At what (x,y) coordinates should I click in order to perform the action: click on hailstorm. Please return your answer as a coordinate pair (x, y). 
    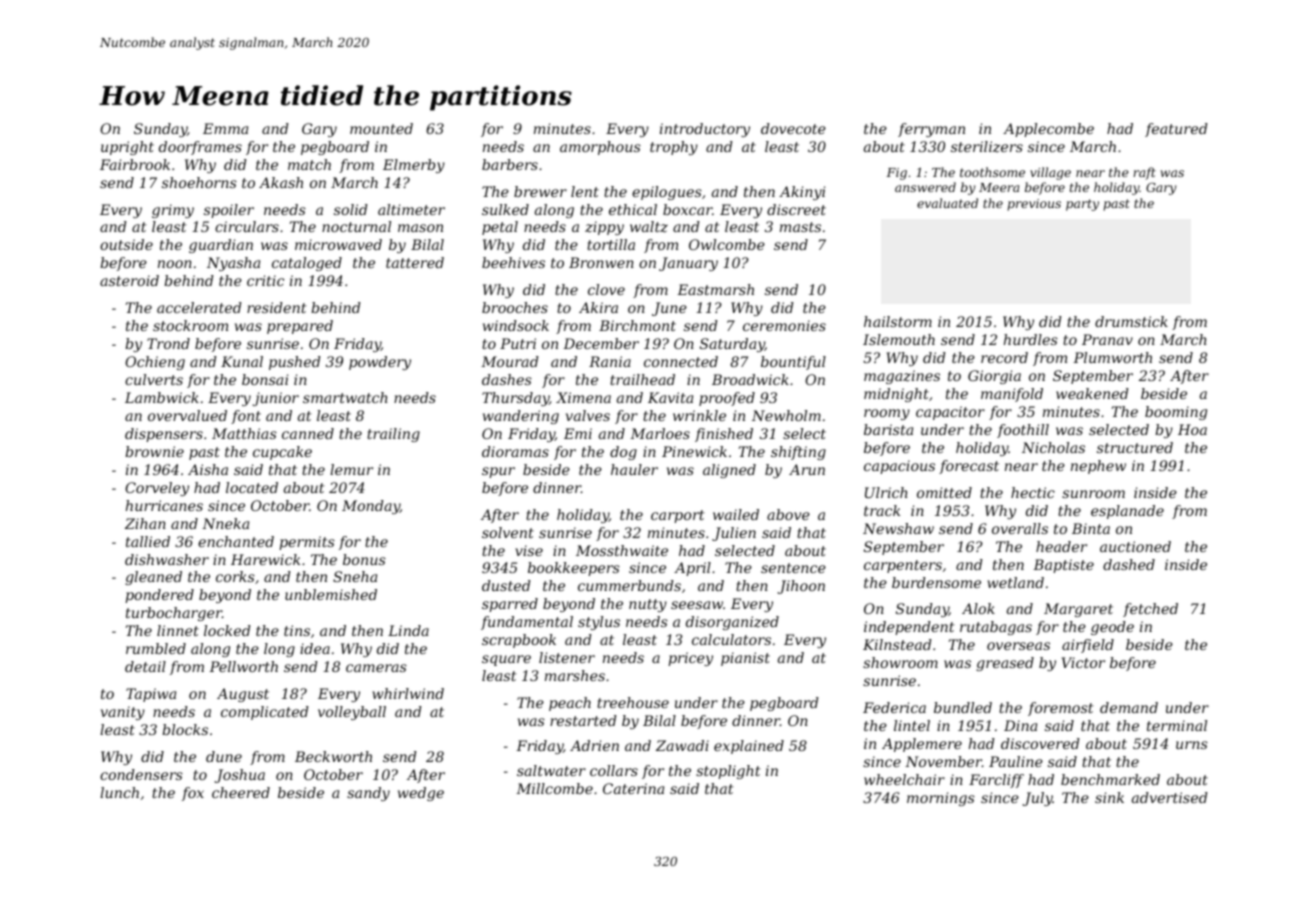
    Looking at the image, I should click on (898, 321).
